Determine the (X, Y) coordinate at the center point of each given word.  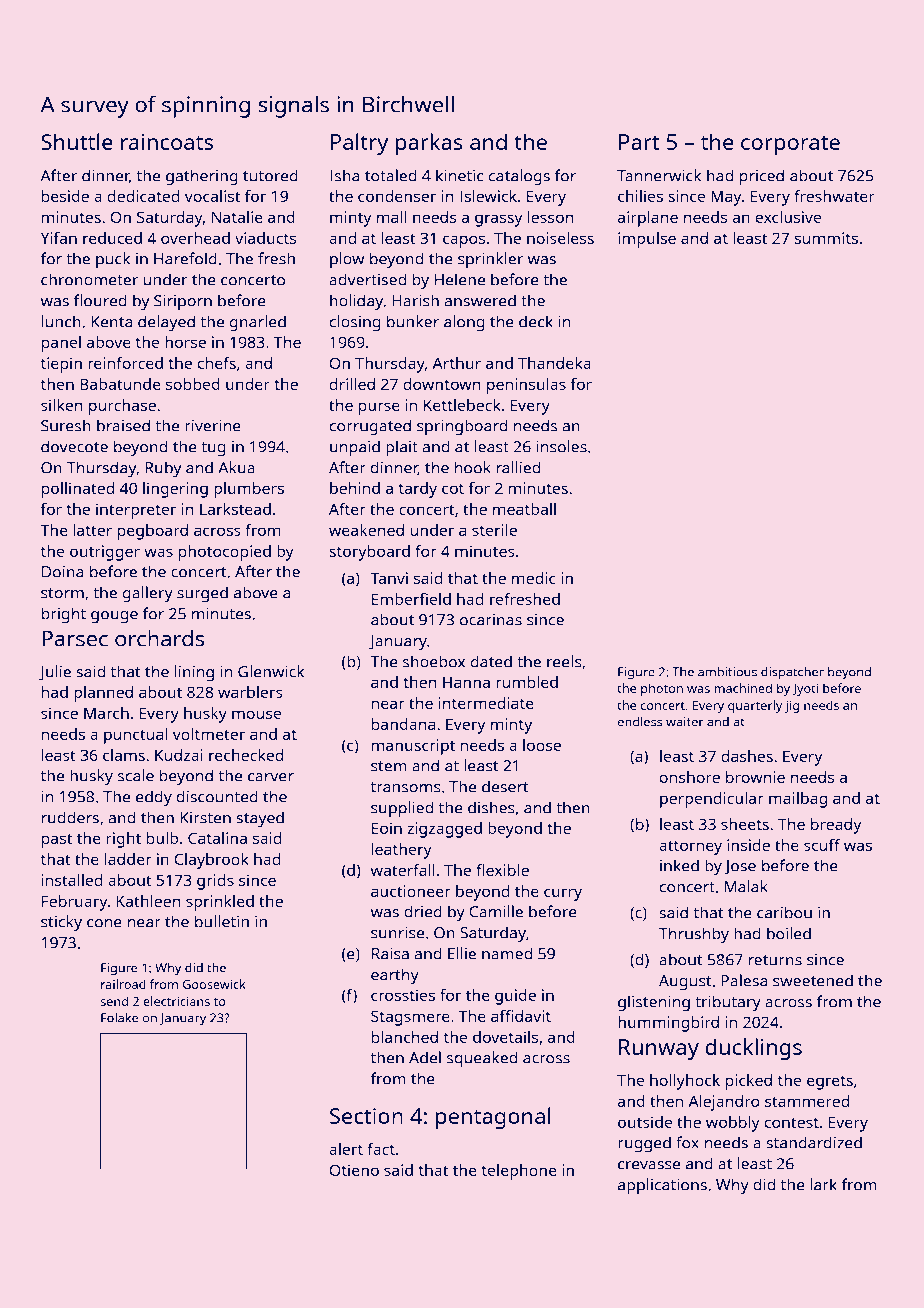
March (106, 713)
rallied (518, 467)
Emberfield (411, 599)
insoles (561, 446)
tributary (728, 1003)
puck (113, 260)
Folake (119, 1018)
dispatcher (792, 673)
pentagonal (493, 1118)
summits (826, 238)
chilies (640, 196)
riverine (213, 426)
